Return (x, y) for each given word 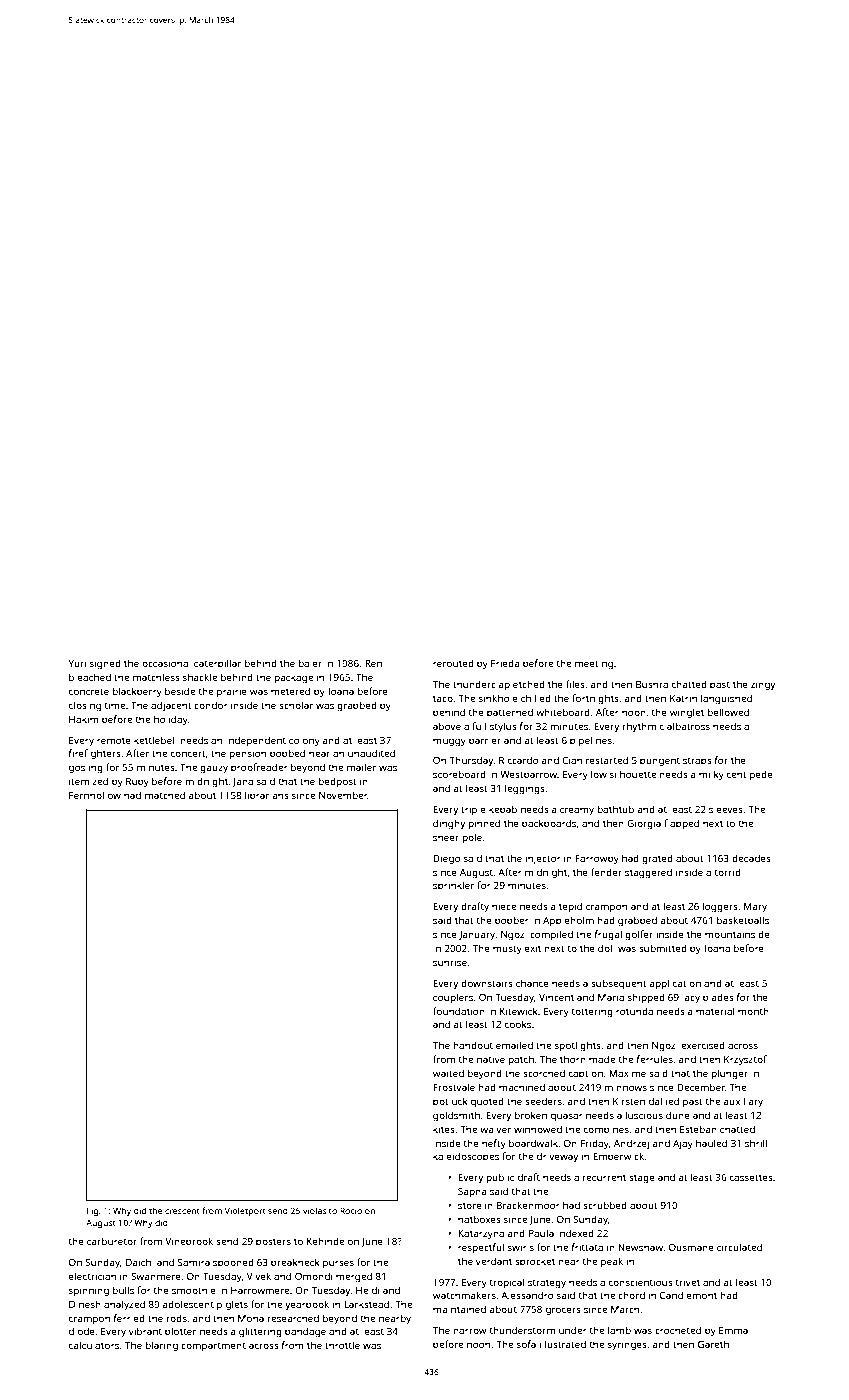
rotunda (634, 1011)
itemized (88, 781)
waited (448, 1073)
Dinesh (85, 1304)
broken (531, 1115)
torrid (728, 872)
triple (473, 810)
